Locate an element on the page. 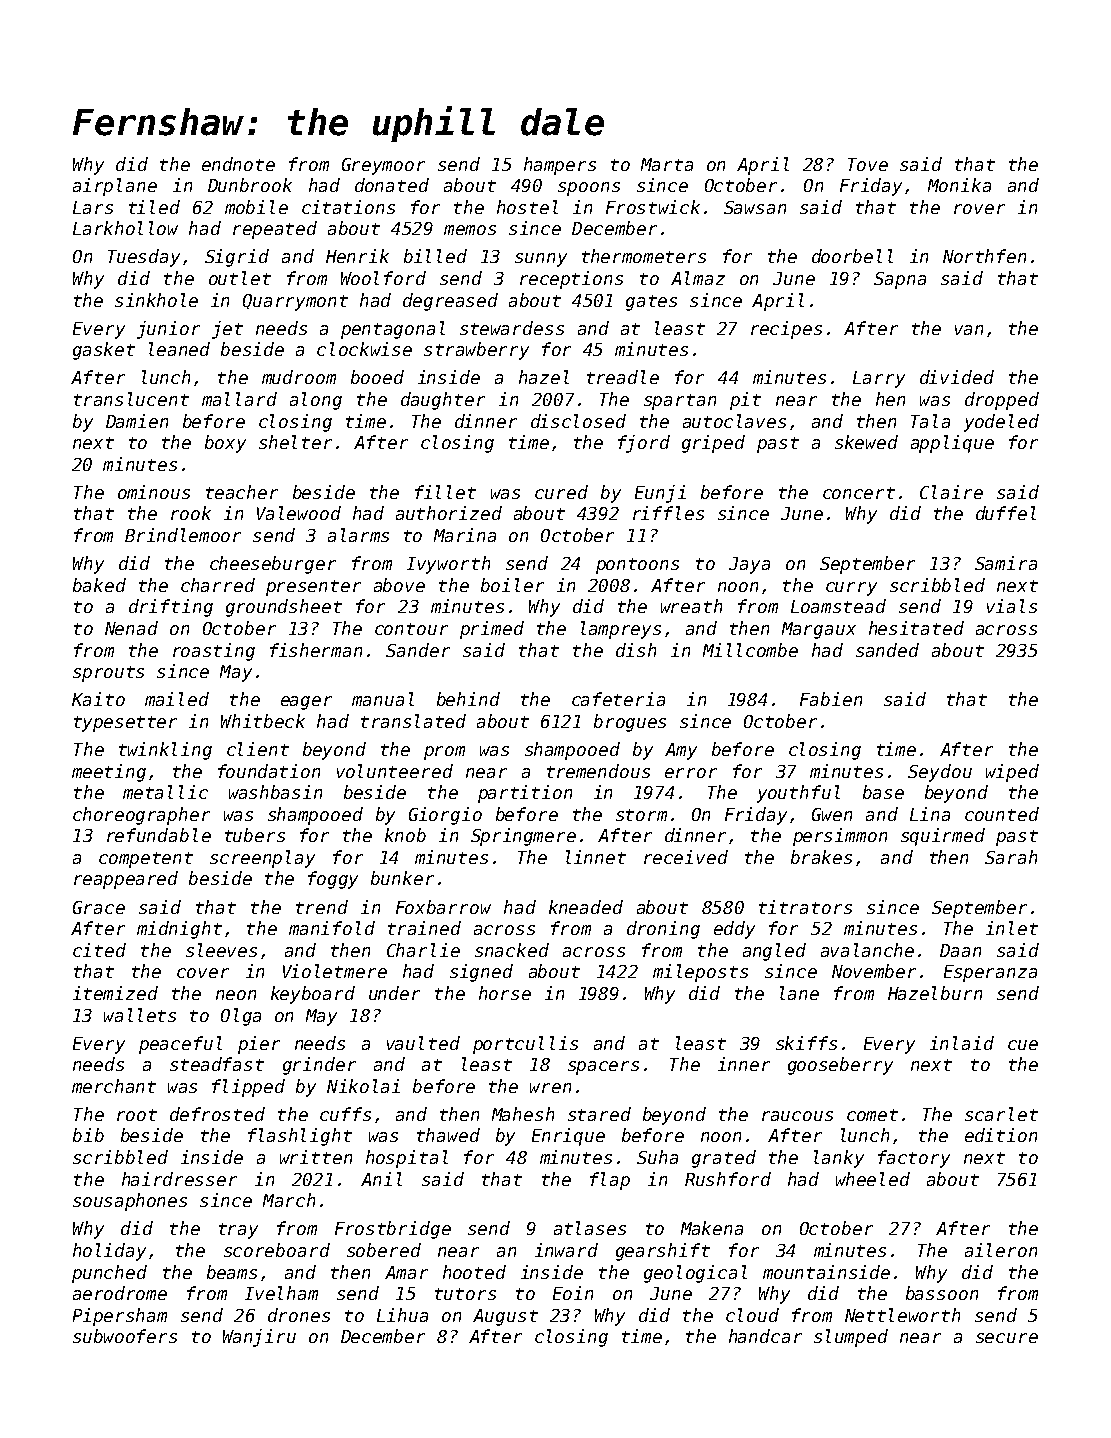  horse is located at coordinates (505, 993).
